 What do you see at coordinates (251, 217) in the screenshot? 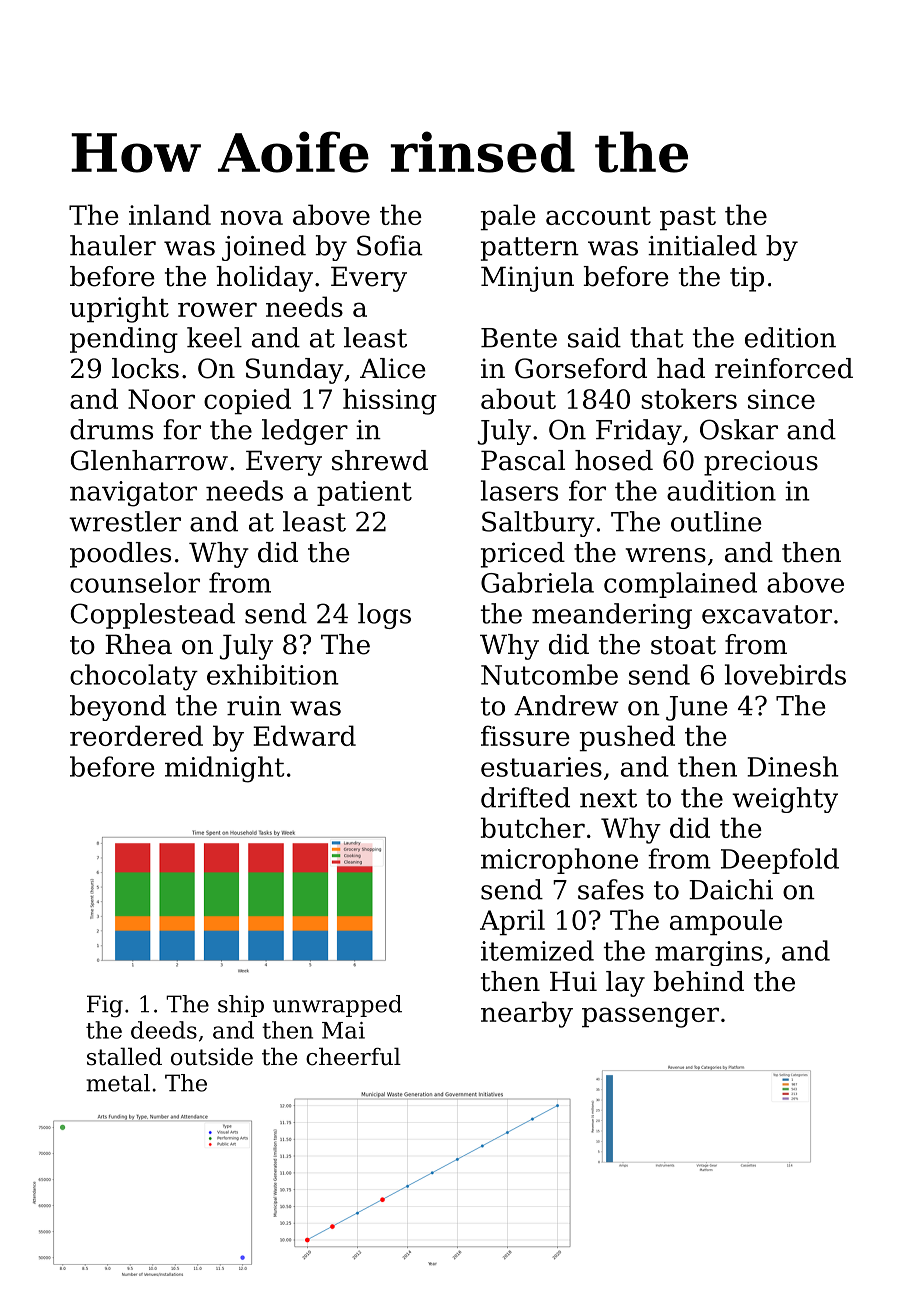
I see `nova` at bounding box center [251, 217].
